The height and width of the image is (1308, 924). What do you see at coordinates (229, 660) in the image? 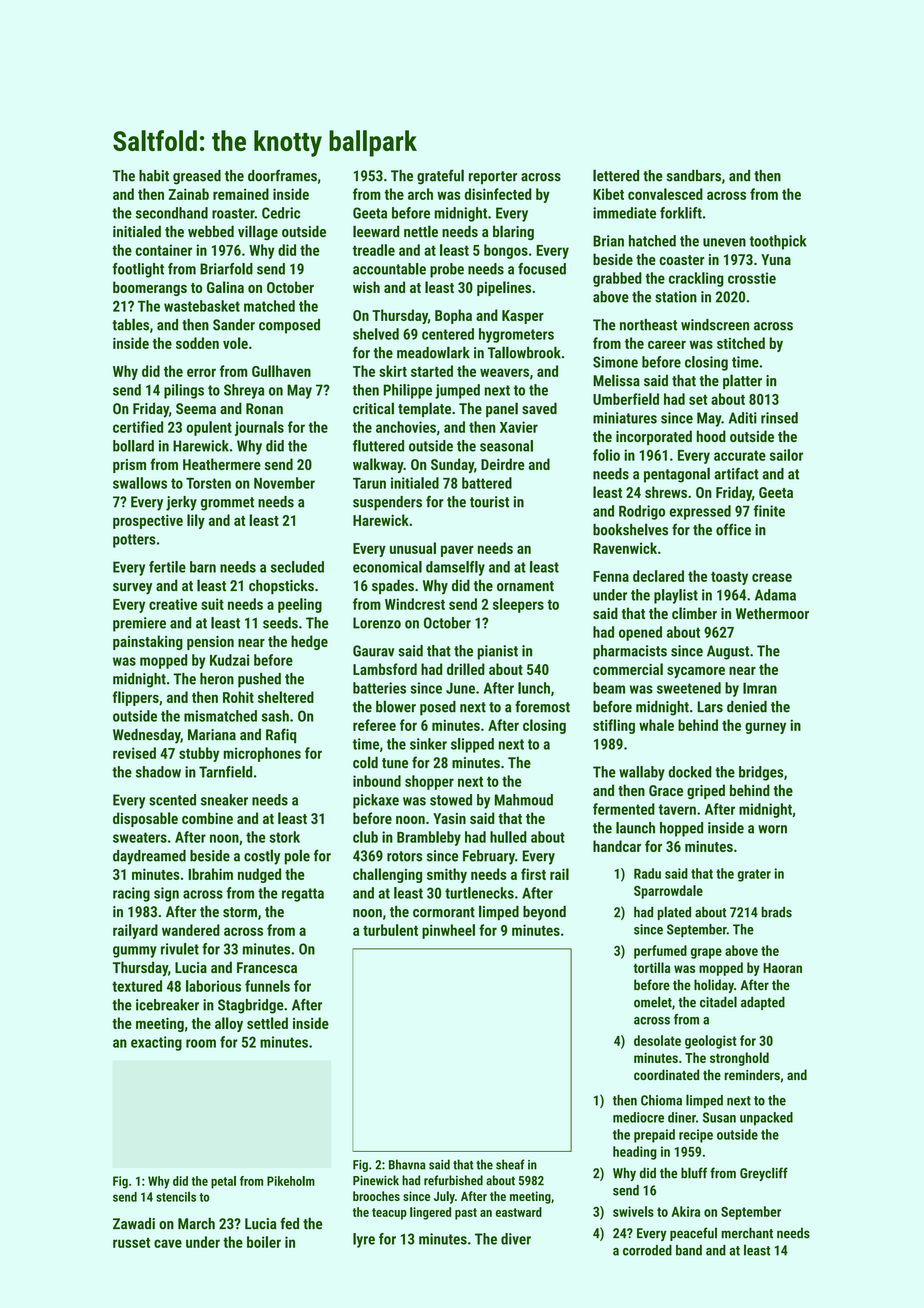
I see `Kudzai` at bounding box center [229, 660].
